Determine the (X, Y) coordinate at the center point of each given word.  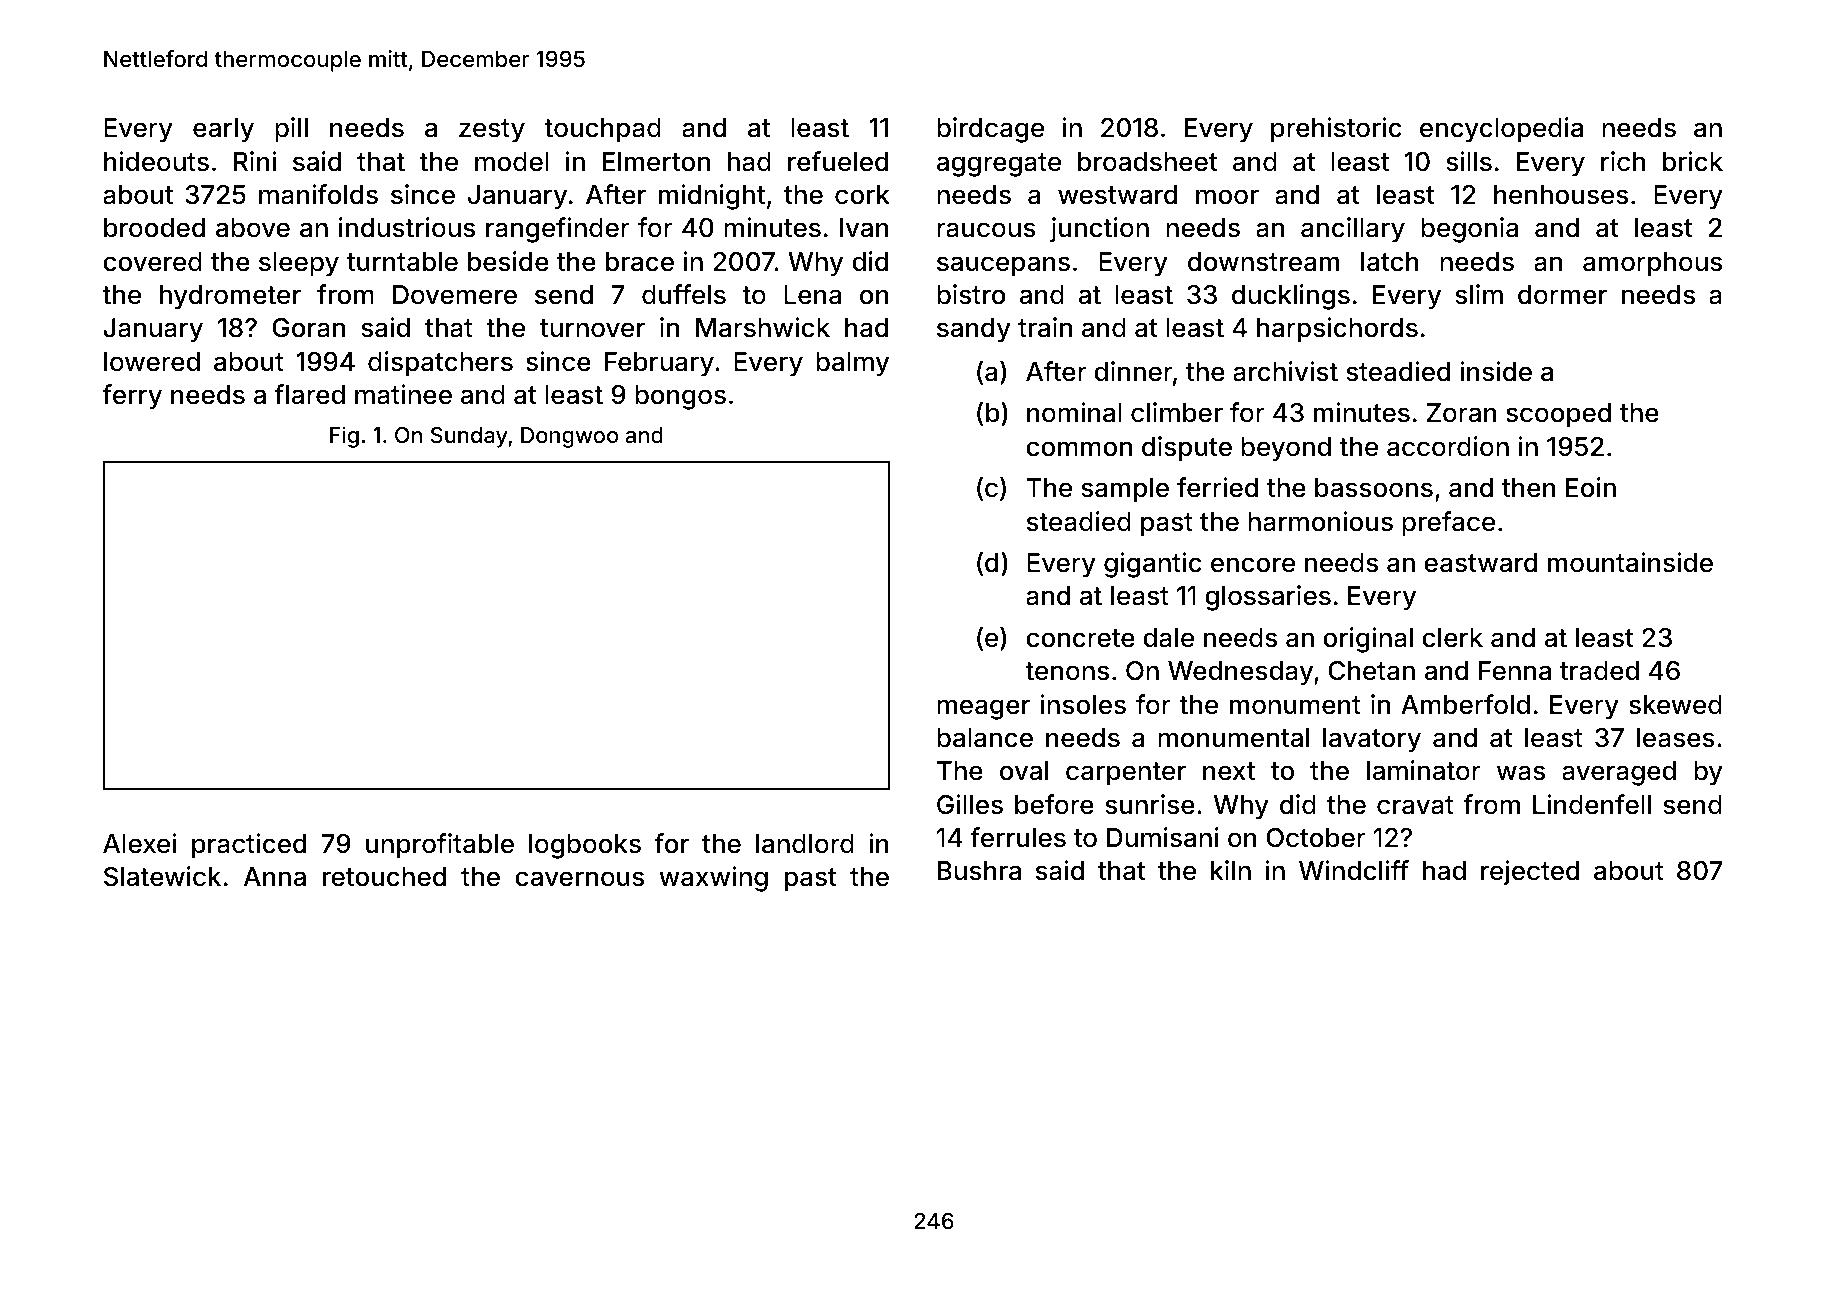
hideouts (156, 161)
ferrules (1018, 837)
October (1316, 838)
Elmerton (656, 162)
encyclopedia (1501, 130)
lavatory (1372, 740)
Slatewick (162, 876)
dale (1168, 638)
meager (983, 709)
